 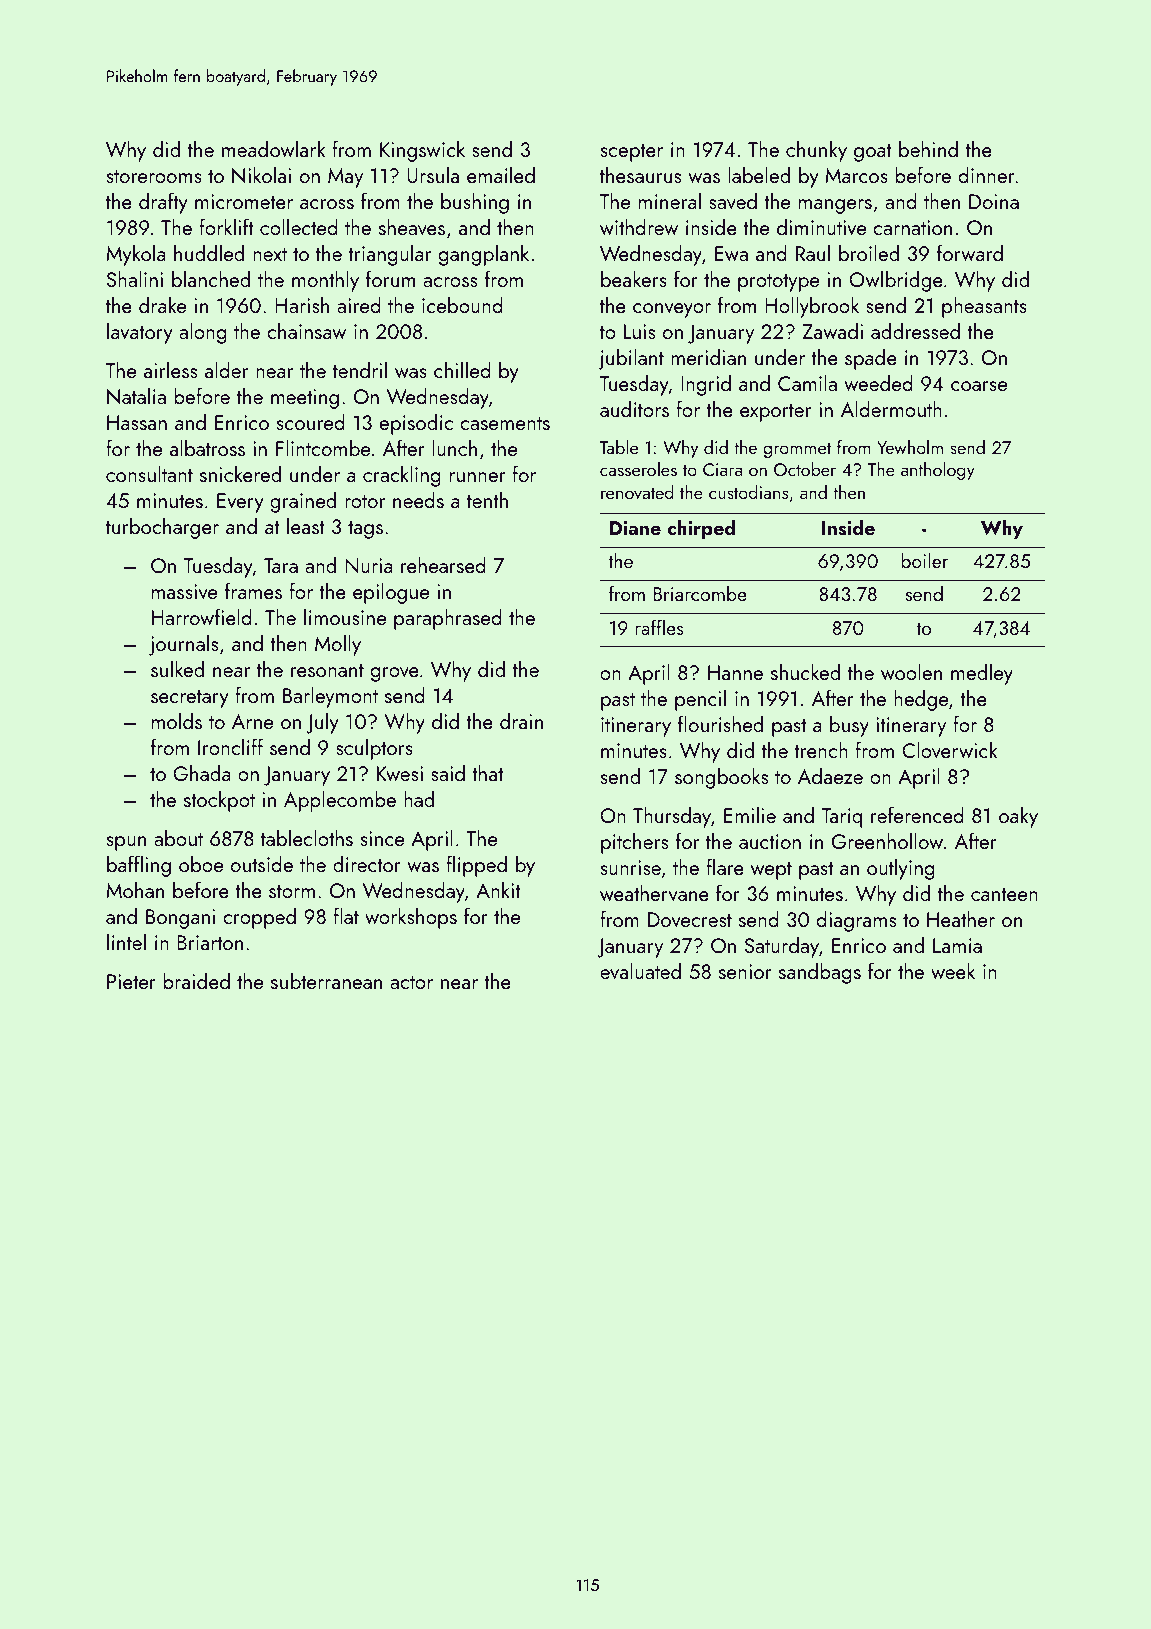 I want to click on scepter, so click(x=632, y=153).
